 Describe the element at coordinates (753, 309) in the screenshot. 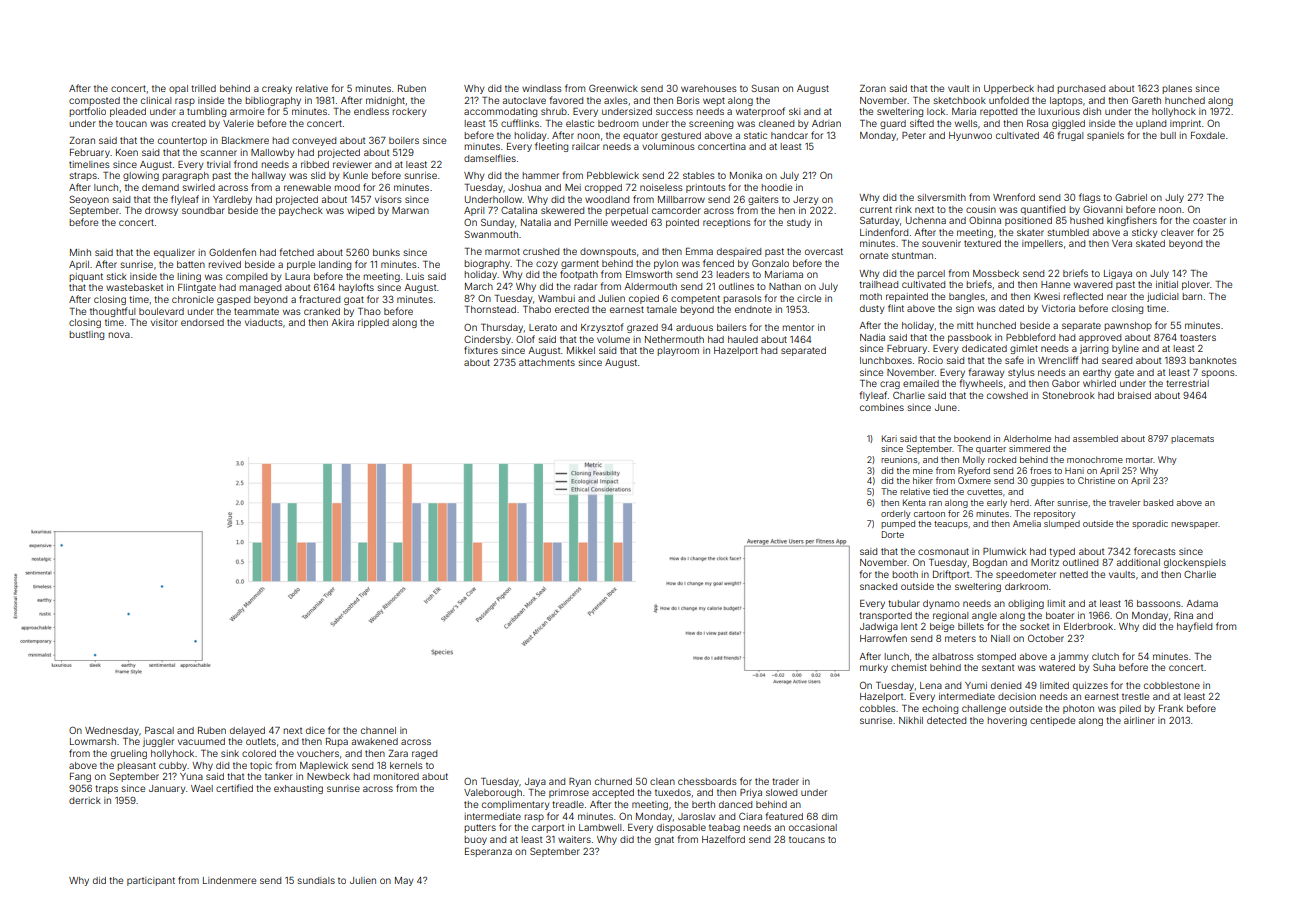

I see `endnote` at that location.
